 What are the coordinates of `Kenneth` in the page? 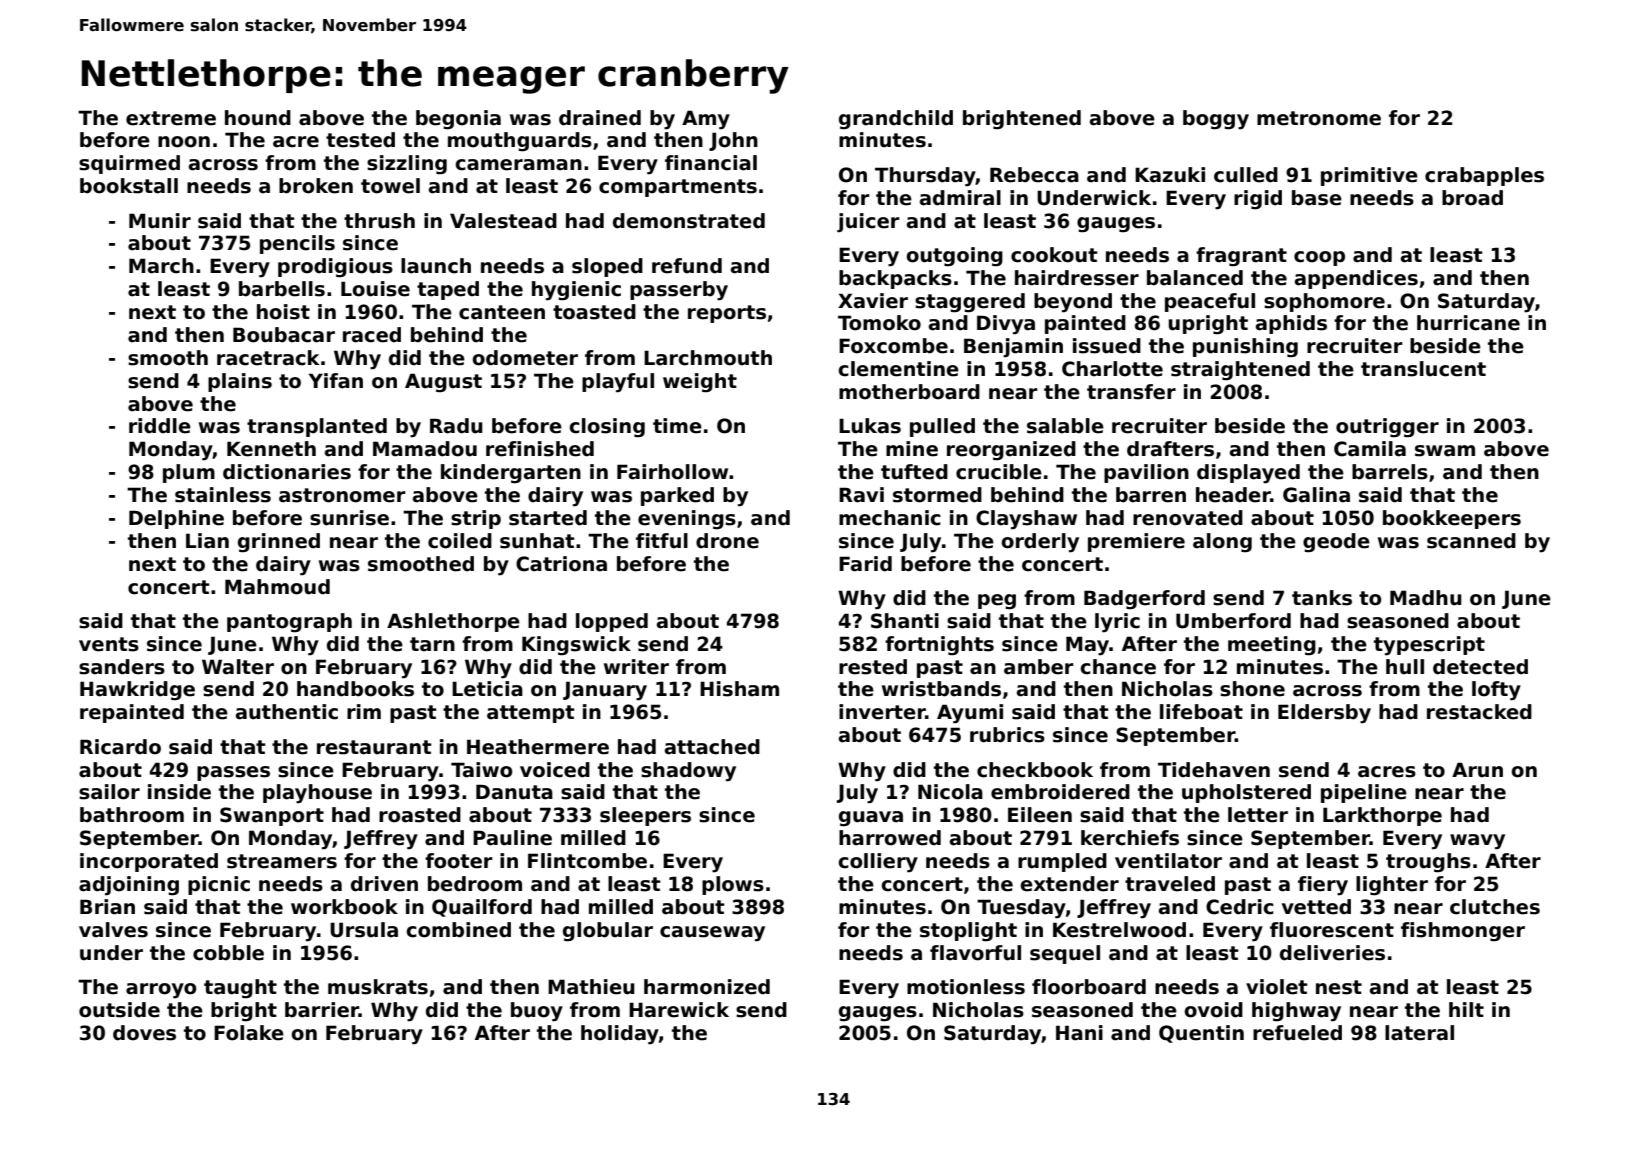 It's located at (271, 449).
